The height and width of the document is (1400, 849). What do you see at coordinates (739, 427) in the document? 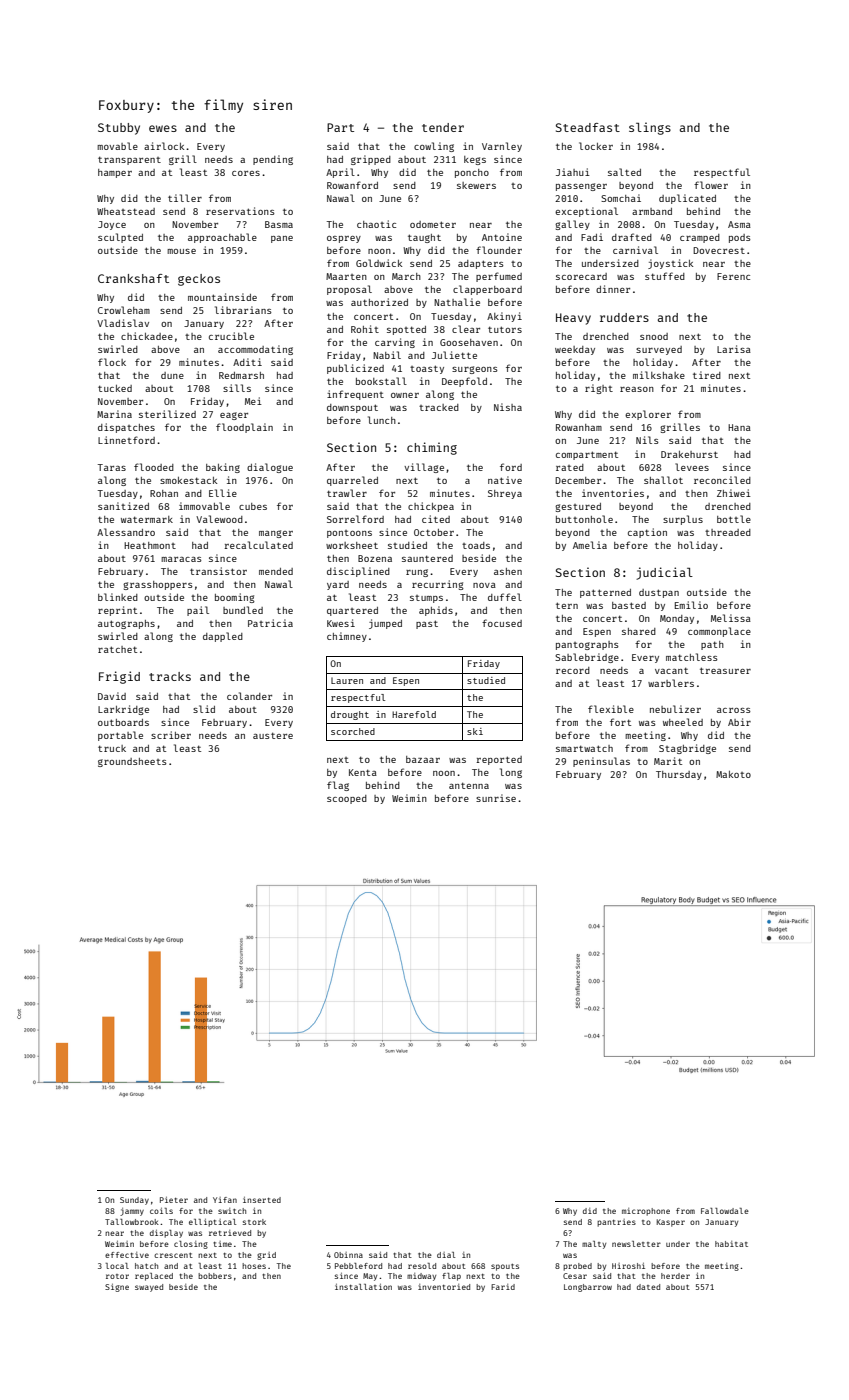
I see `Hana` at bounding box center [739, 427].
